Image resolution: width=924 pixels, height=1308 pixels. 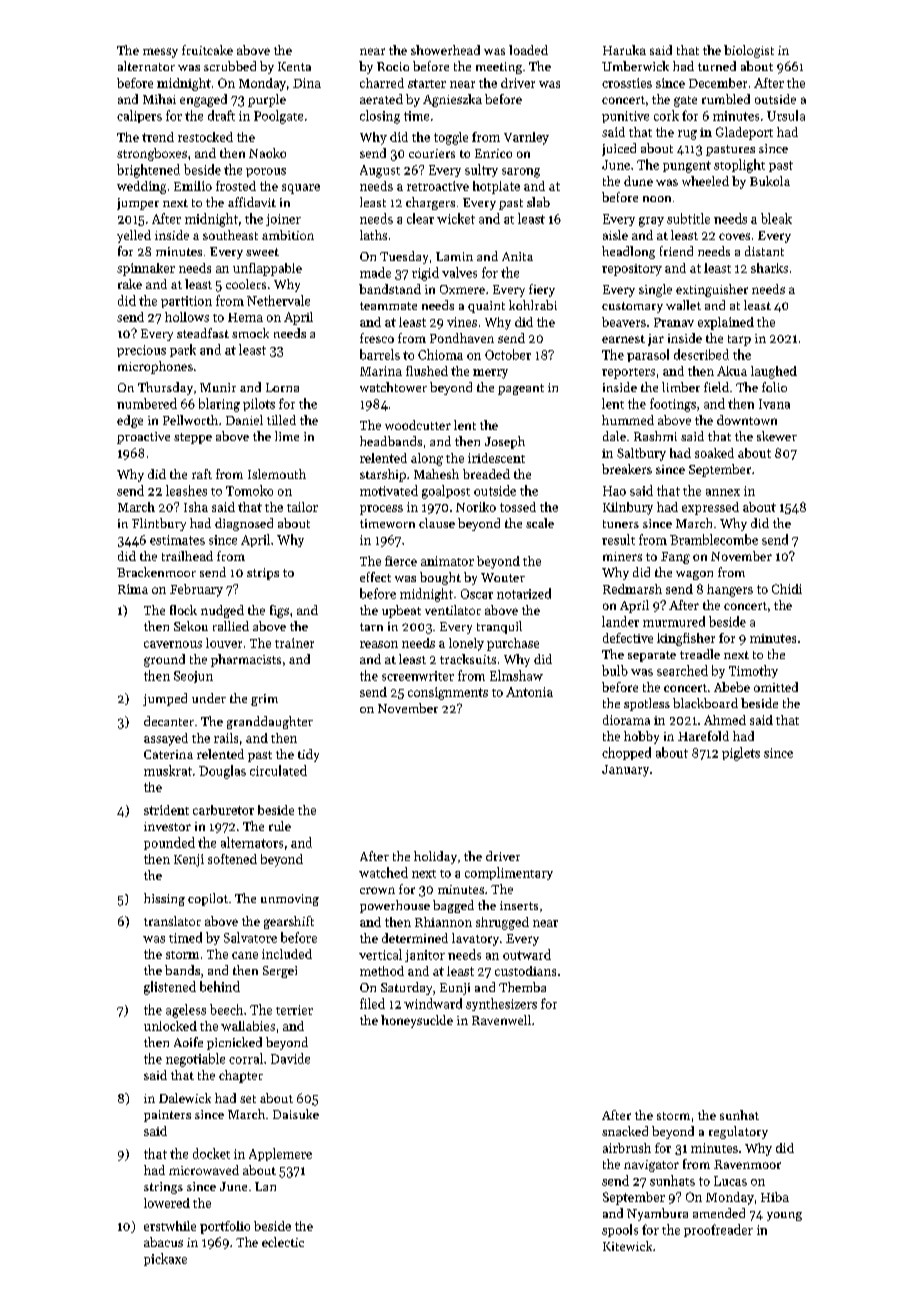 I want to click on Ravenmoor, so click(x=747, y=1164).
